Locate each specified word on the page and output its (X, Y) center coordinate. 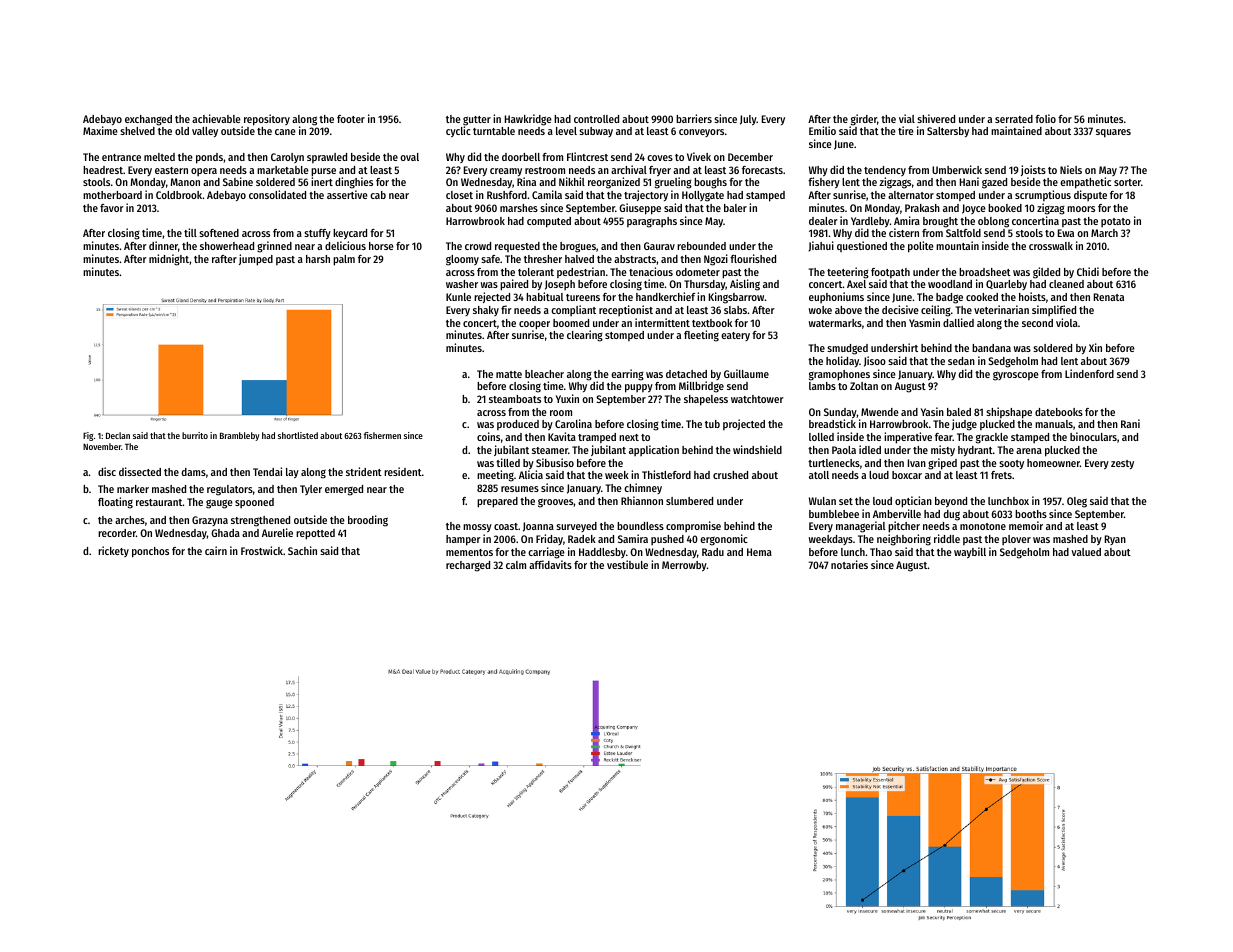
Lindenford (1089, 373)
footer (351, 119)
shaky (486, 311)
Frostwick (262, 550)
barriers (694, 118)
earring (627, 375)
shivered (936, 118)
